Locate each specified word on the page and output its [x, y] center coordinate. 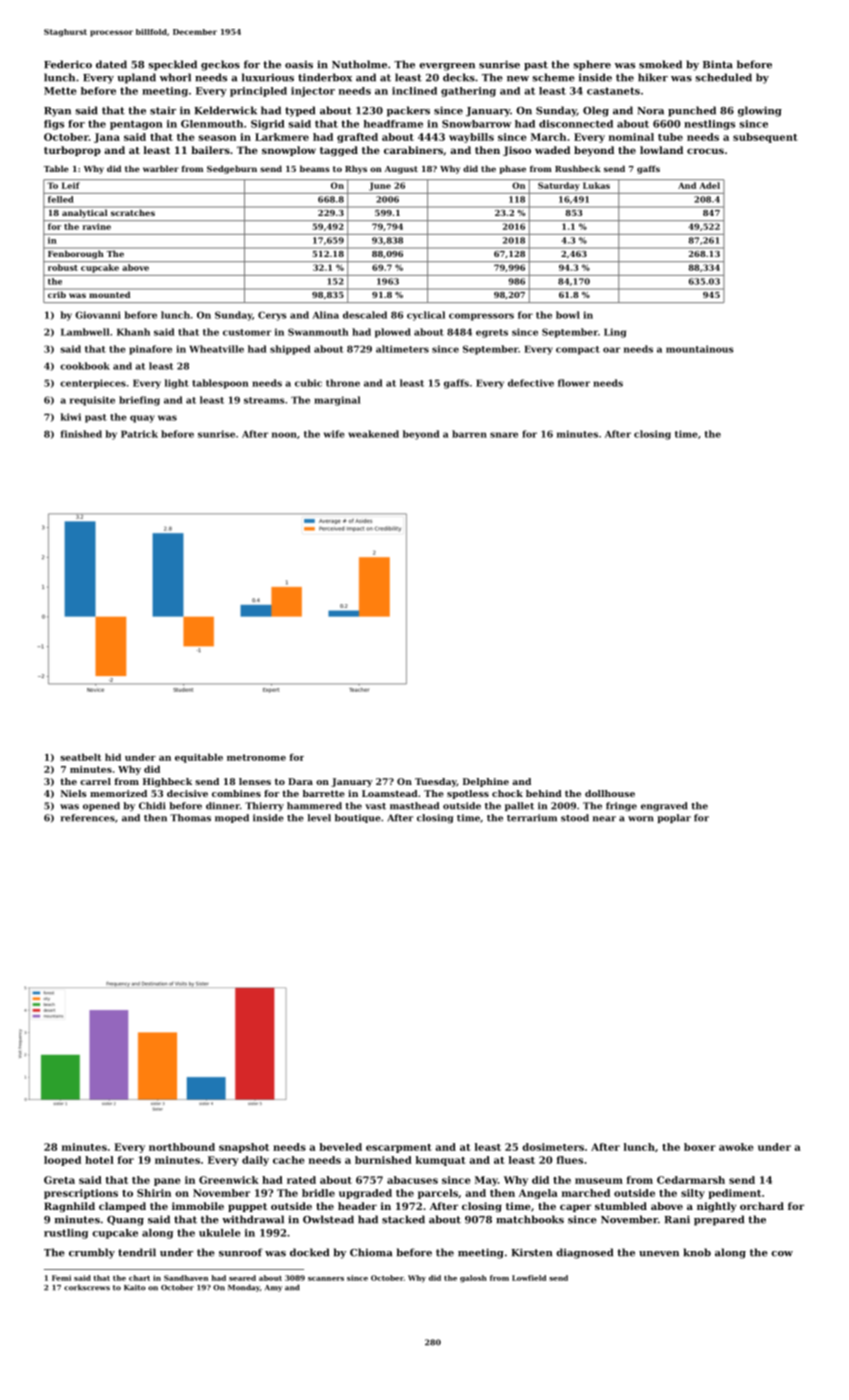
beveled [340, 1147]
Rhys [356, 169]
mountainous [699, 349]
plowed [393, 333]
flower [574, 383]
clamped [122, 1207]
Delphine [486, 782]
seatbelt [80, 757]
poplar [674, 818]
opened [101, 806]
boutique [358, 818]
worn [641, 819]
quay [142, 419]
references [87, 818]
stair [163, 110]
